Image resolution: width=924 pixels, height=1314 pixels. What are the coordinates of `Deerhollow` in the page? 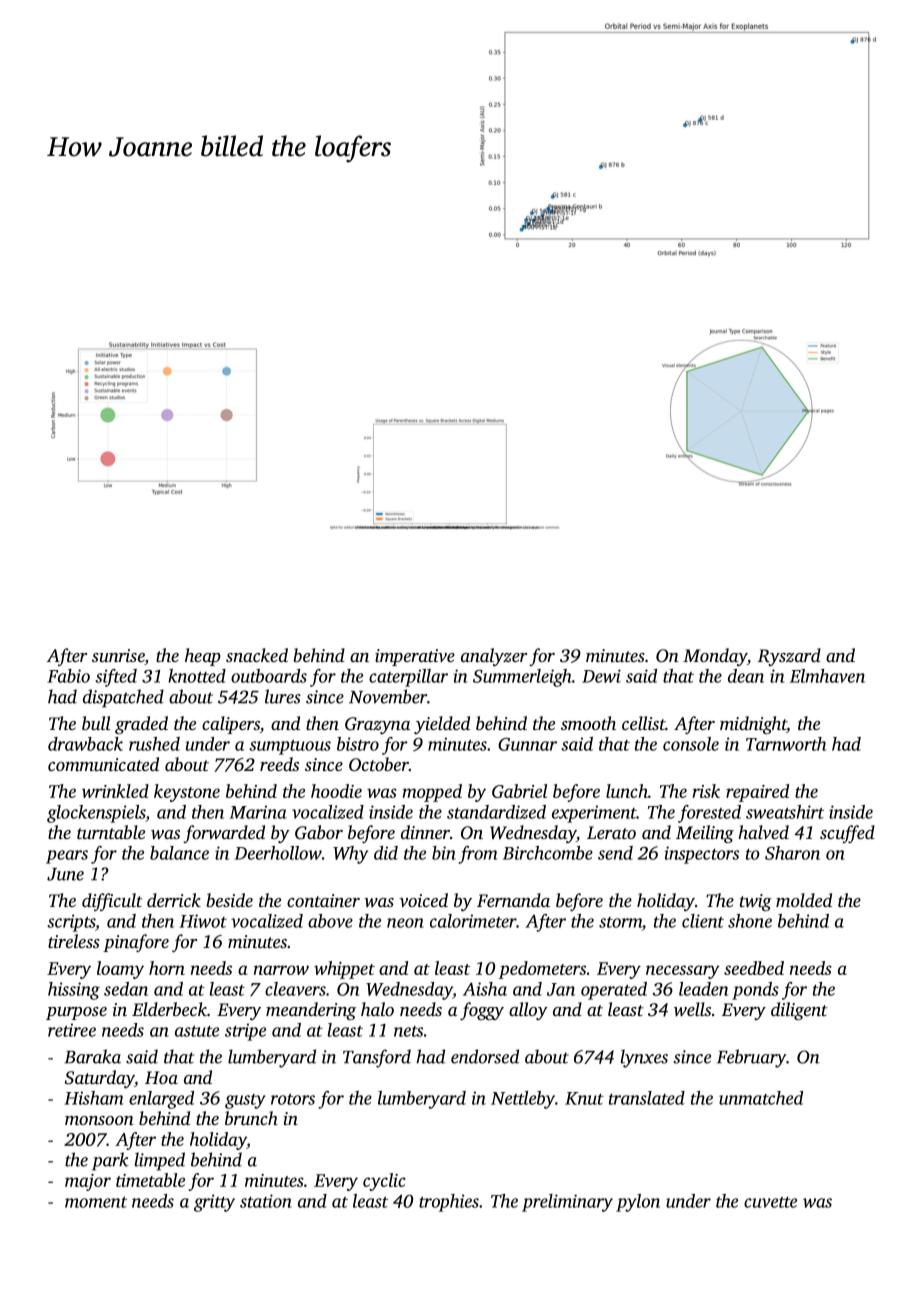 It's located at (278, 853).
